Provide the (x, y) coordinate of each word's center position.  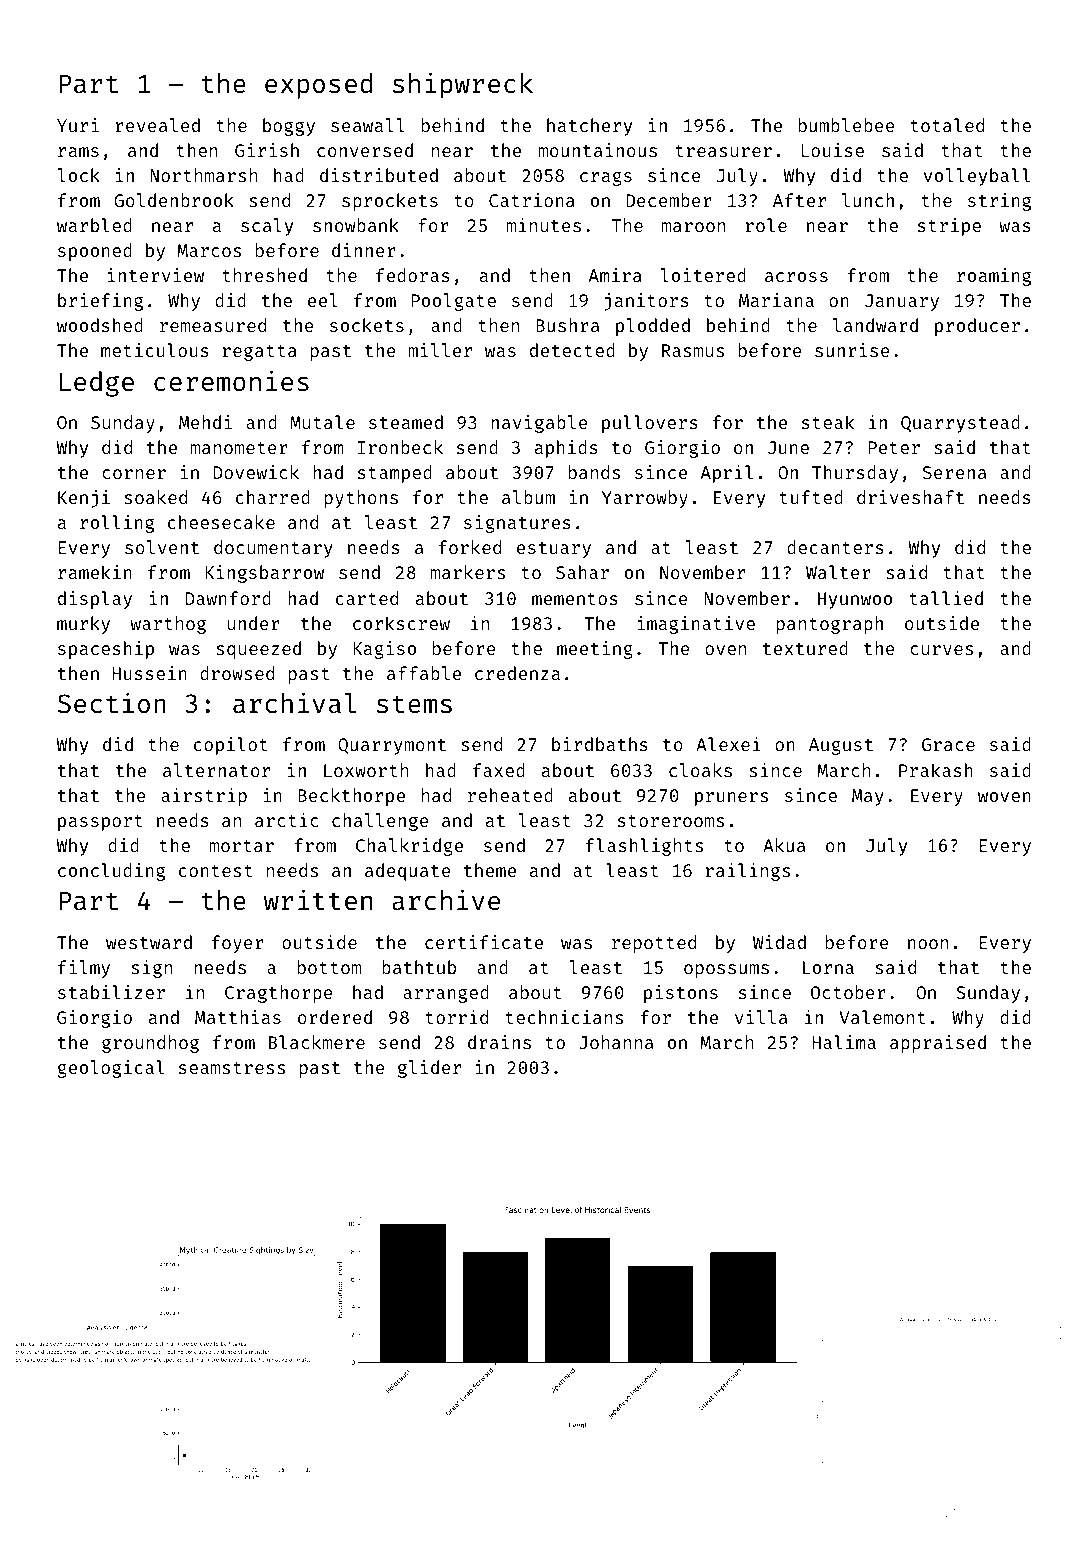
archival (294, 703)
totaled (947, 125)
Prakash (936, 770)
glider (429, 1069)
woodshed (100, 325)
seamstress (232, 1068)
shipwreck (463, 85)
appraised (938, 1044)
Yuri (78, 125)
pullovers (650, 424)
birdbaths (600, 744)
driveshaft (910, 497)
